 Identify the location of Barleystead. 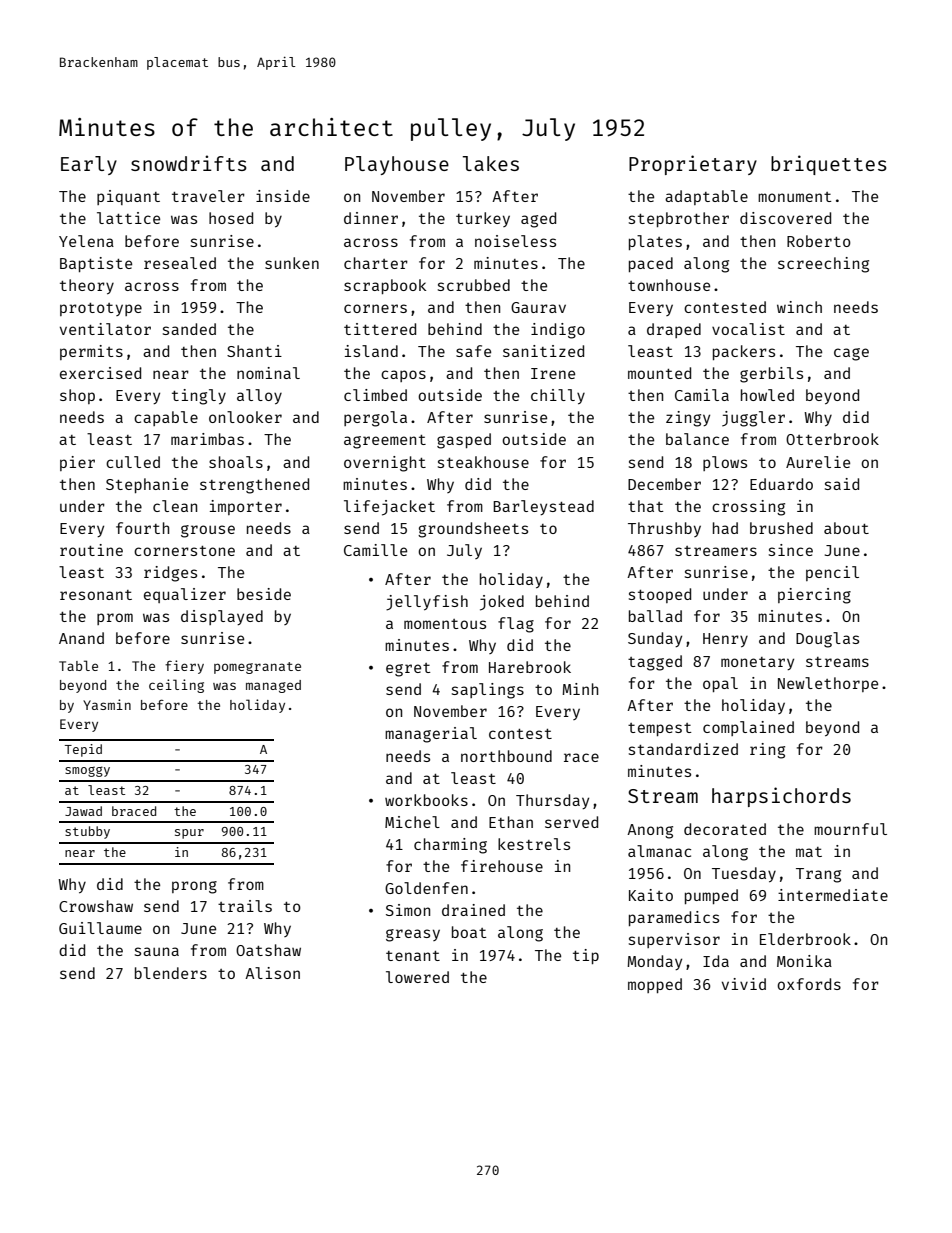
(543, 507).
